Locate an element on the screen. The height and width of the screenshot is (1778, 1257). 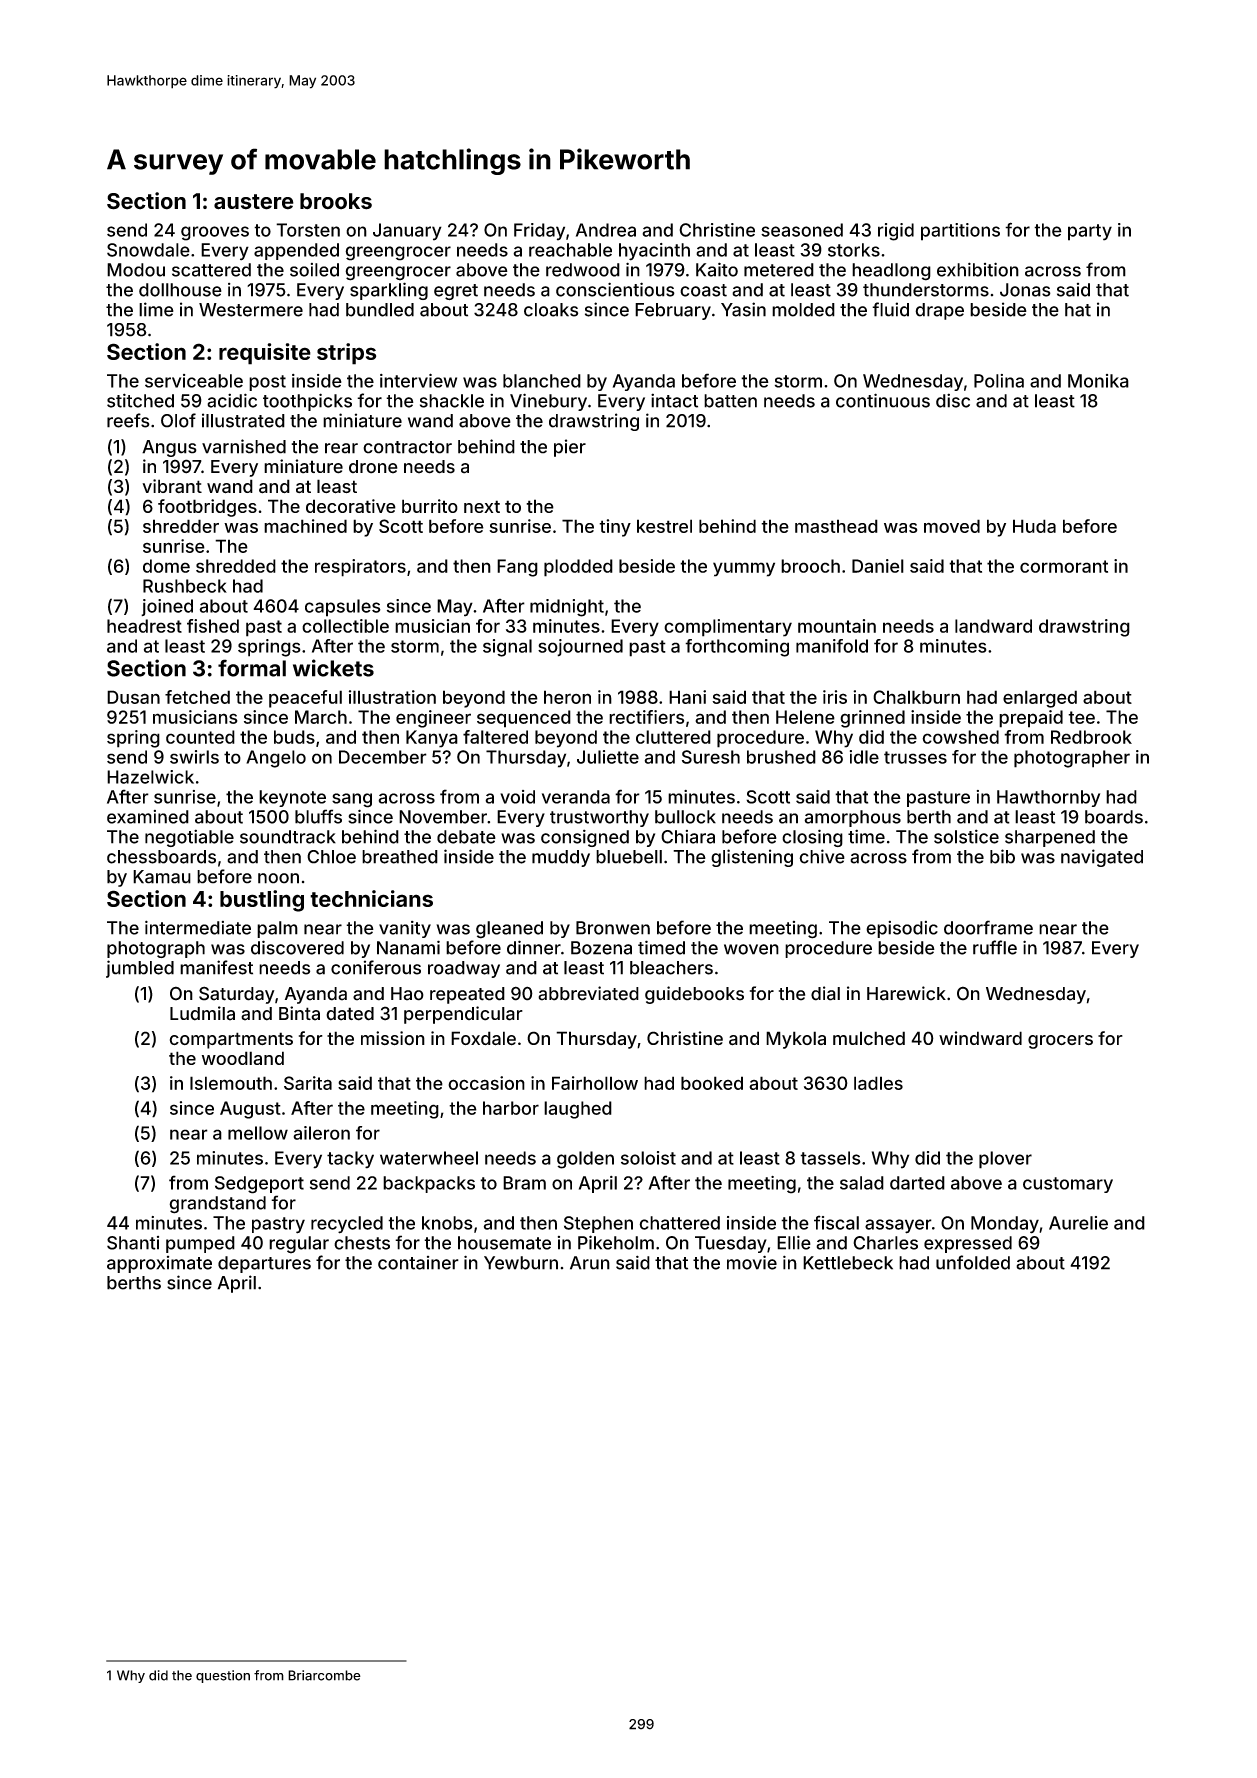
landward is located at coordinates (993, 626).
